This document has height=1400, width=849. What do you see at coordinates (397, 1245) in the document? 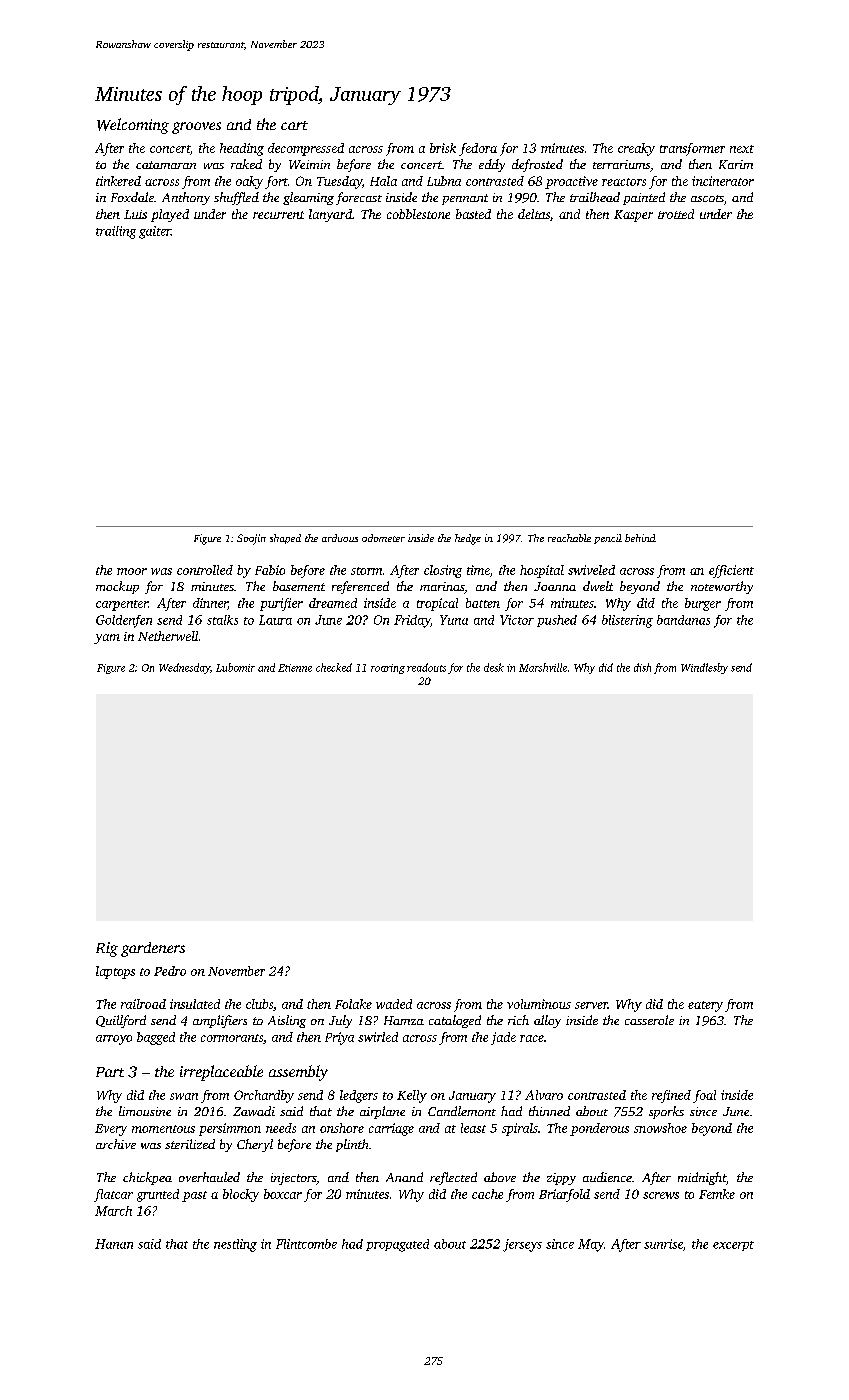
I see `propagated` at bounding box center [397, 1245].
